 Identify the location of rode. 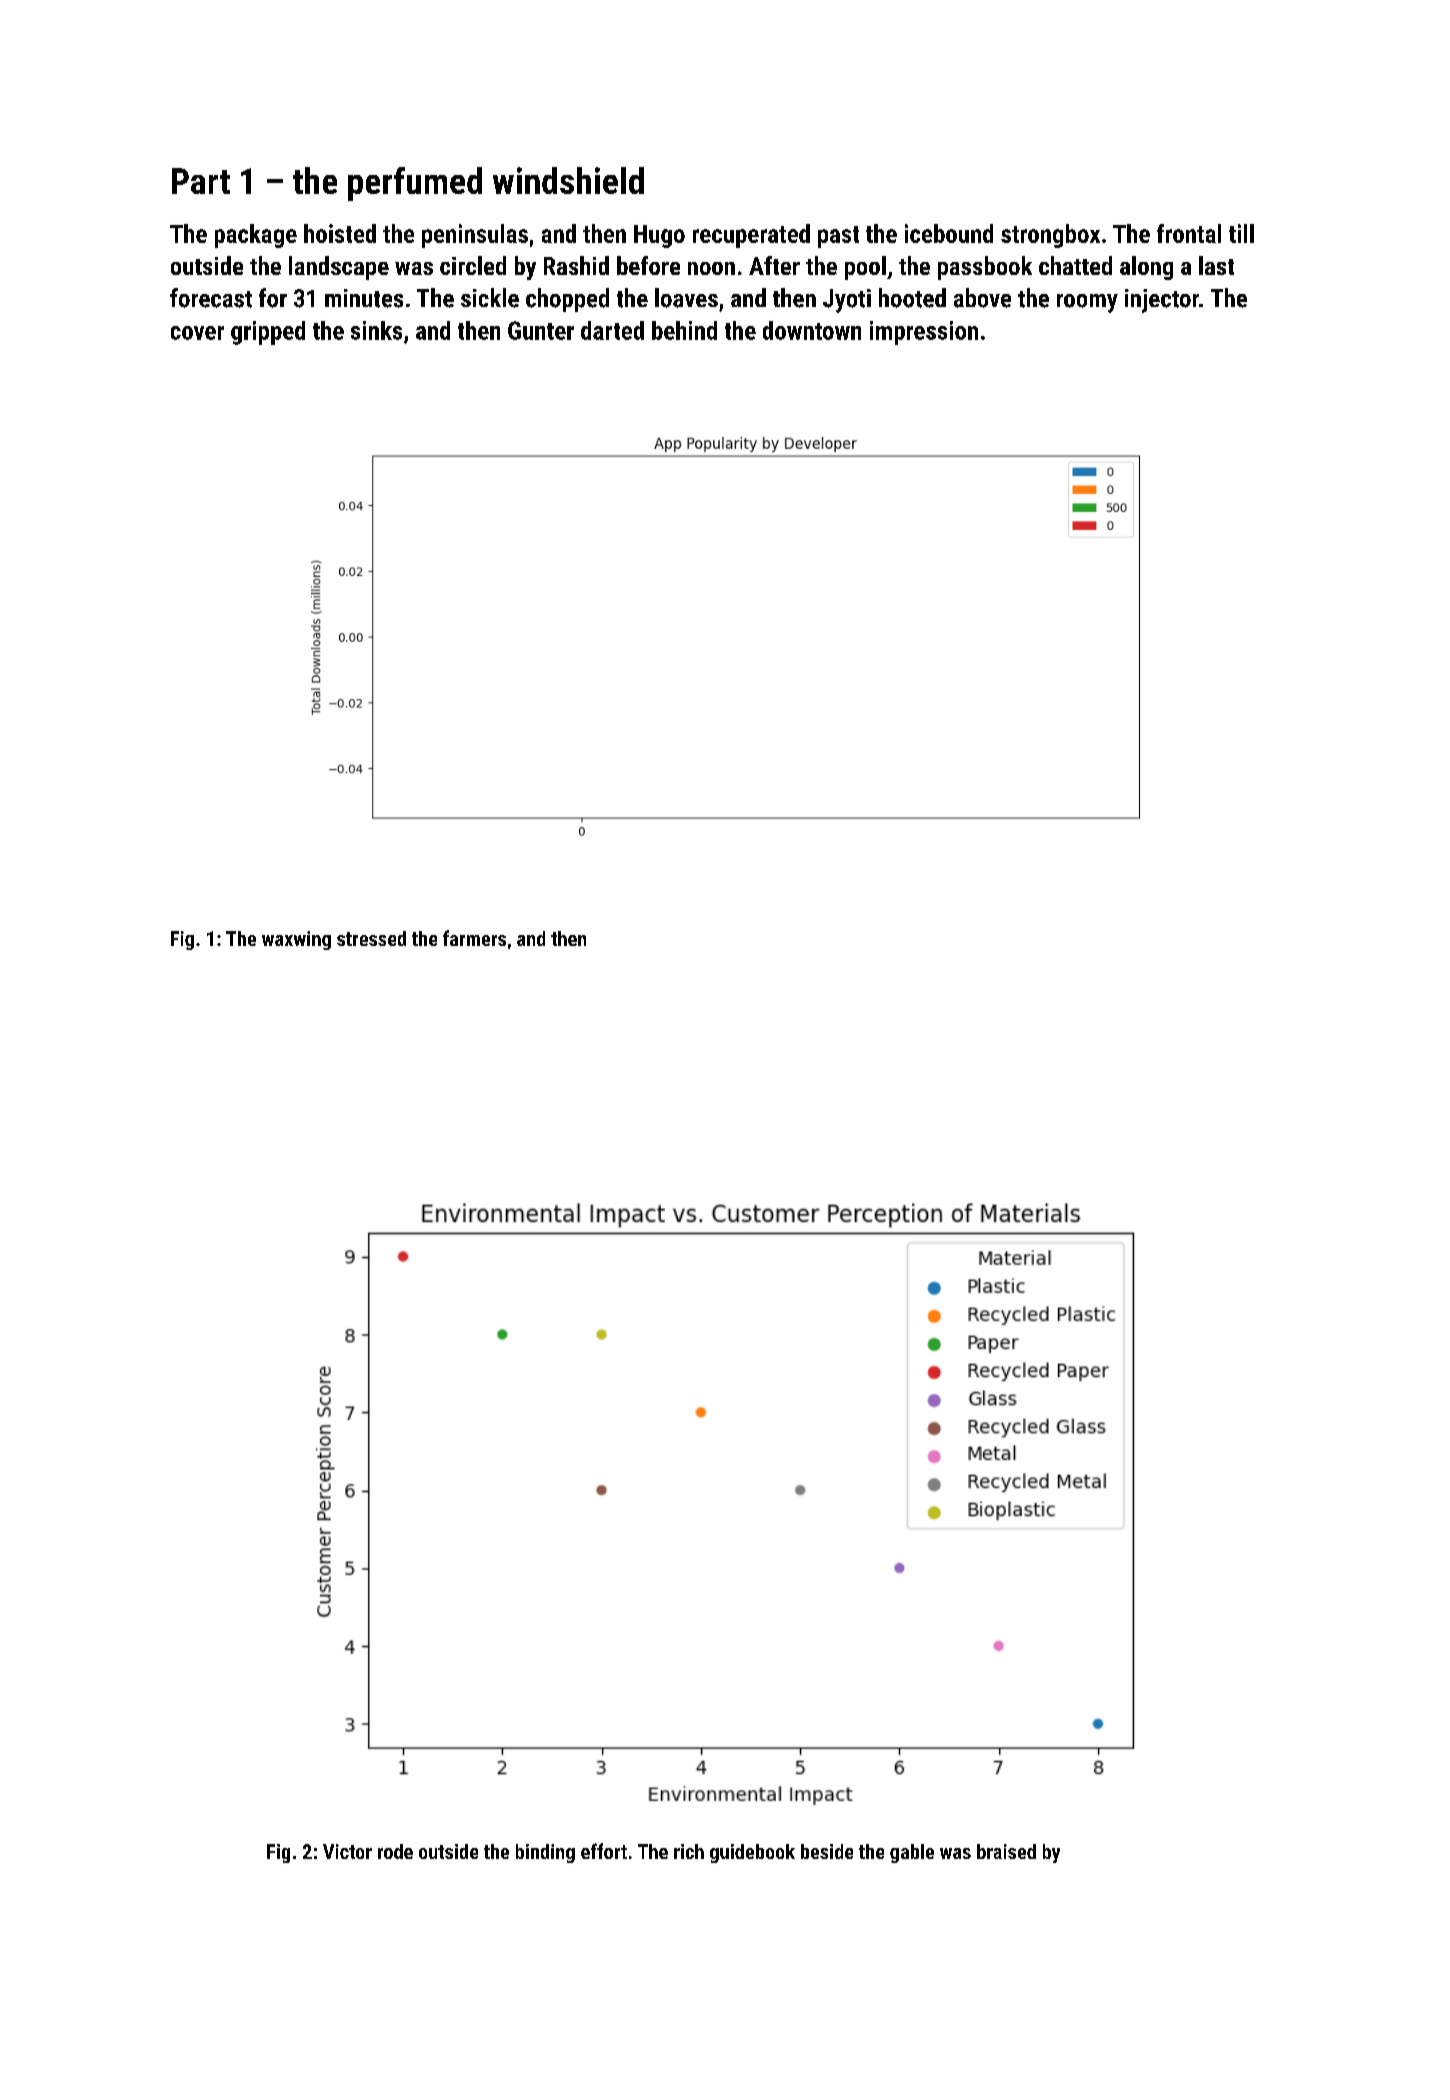
(395, 1851).
